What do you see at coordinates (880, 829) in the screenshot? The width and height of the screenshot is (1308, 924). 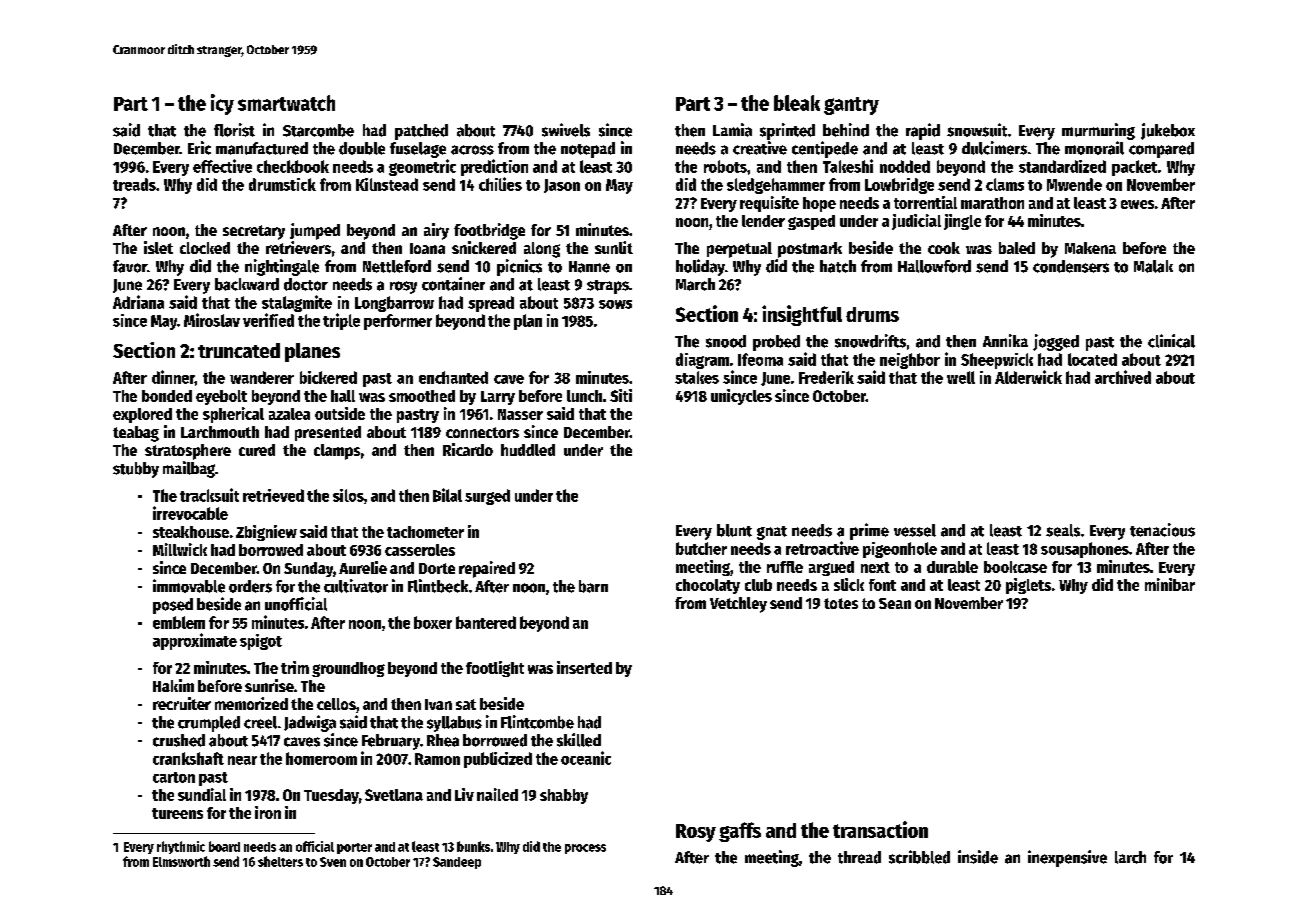 I see `transaction` at bounding box center [880, 829].
